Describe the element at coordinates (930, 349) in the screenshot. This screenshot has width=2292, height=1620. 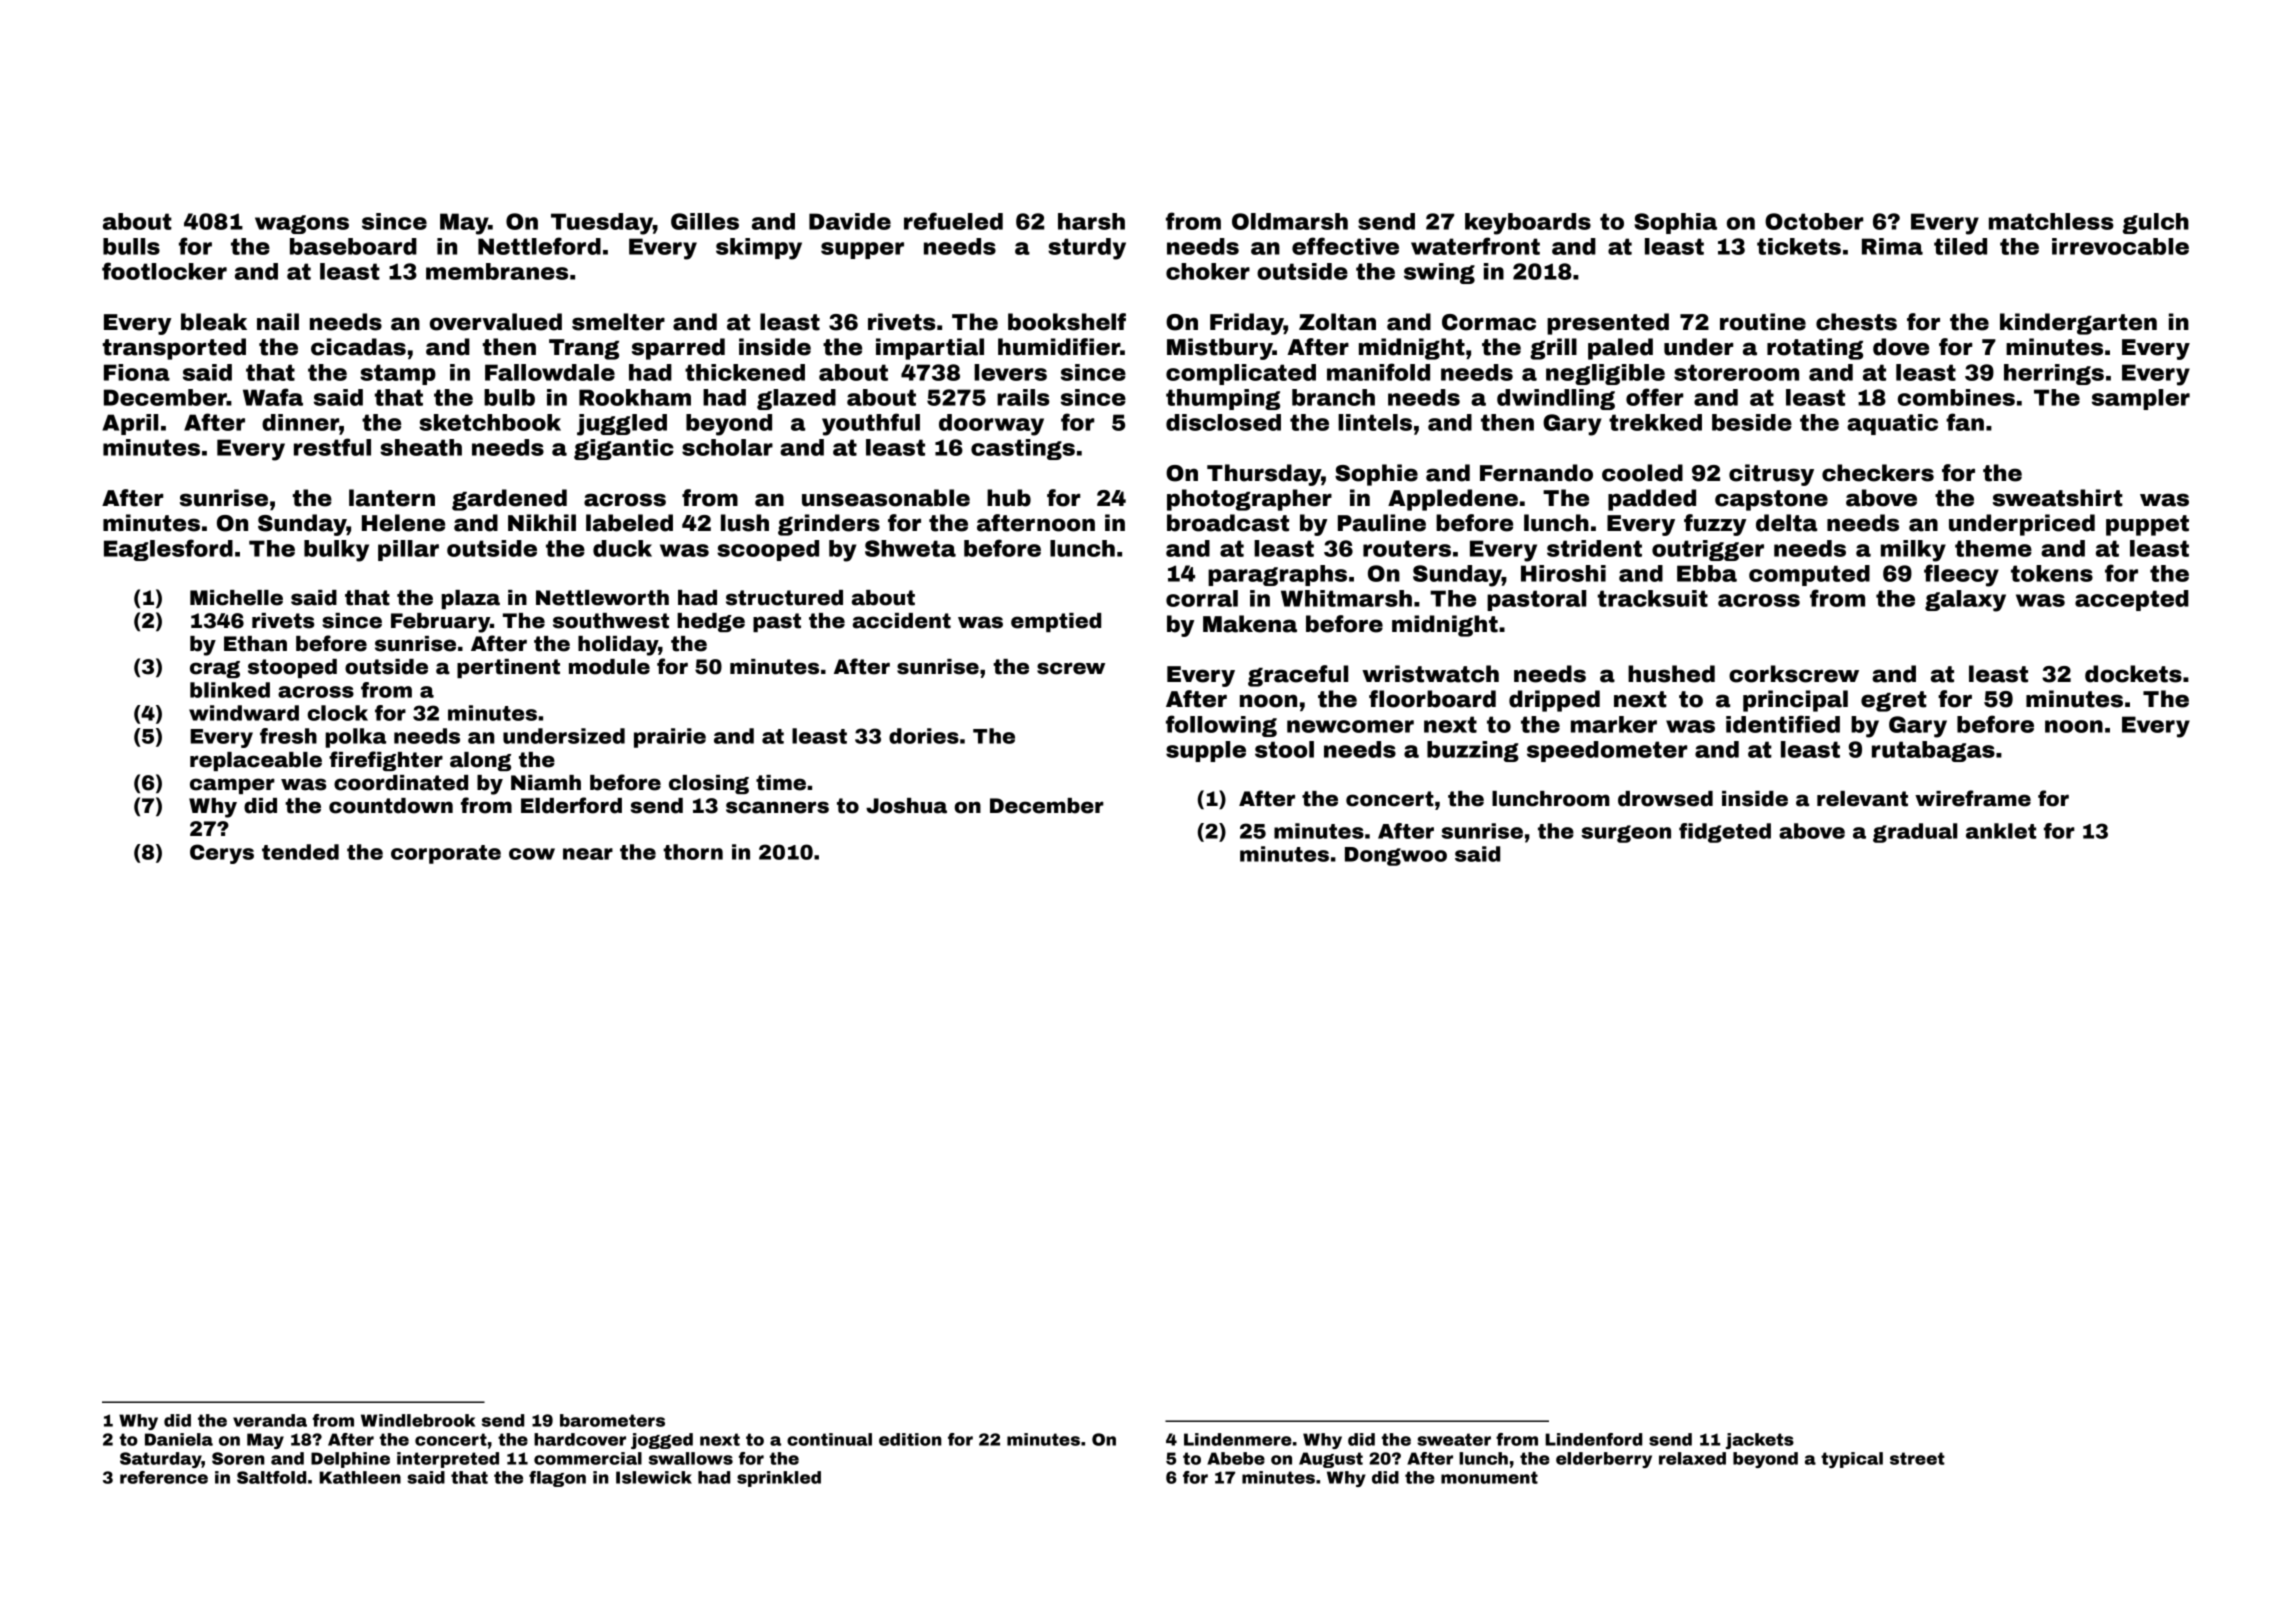
I see `impartial` at that location.
